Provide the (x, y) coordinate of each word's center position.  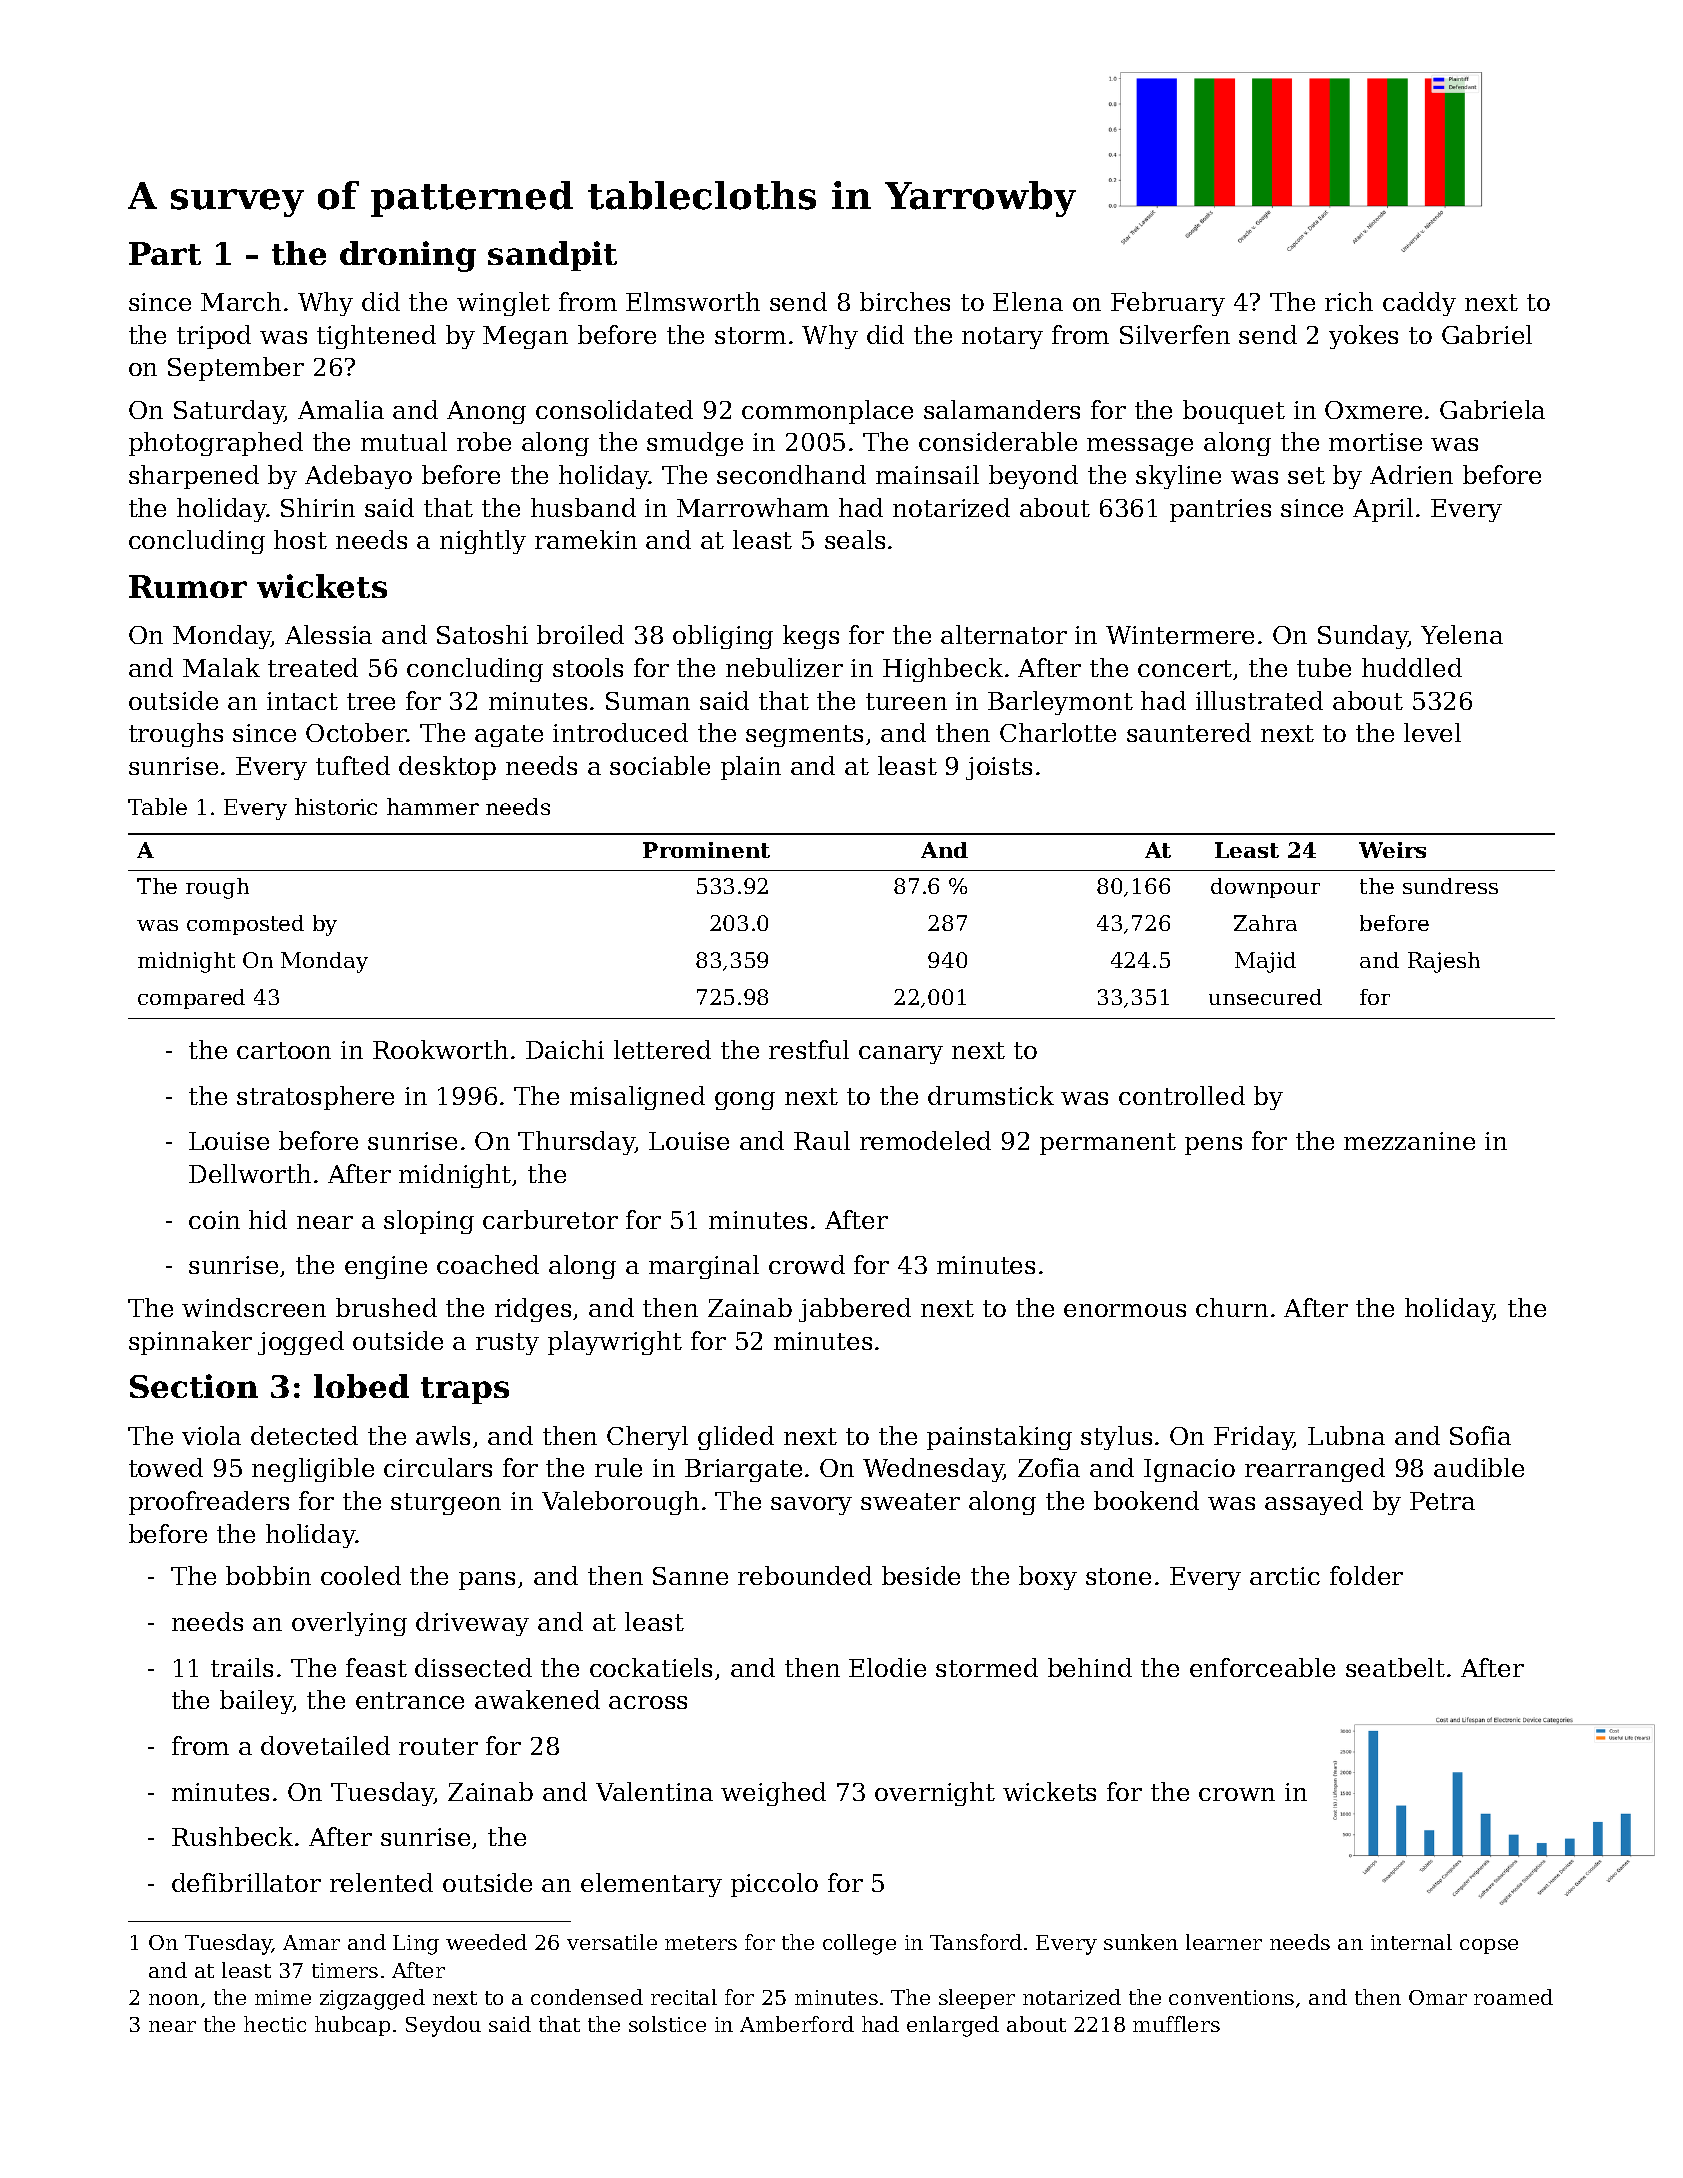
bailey (256, 1702)
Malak (221, 667)
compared (191, 999)
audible (1479, 1467)
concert (1185, 668)
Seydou (443, 2026)
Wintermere (1180, 635)
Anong (486, 412)
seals (855, 539)
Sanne (690, 1576)
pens (1213, 1146)
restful (809, 1049)
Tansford (976, 1942)
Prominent (706, 850)
